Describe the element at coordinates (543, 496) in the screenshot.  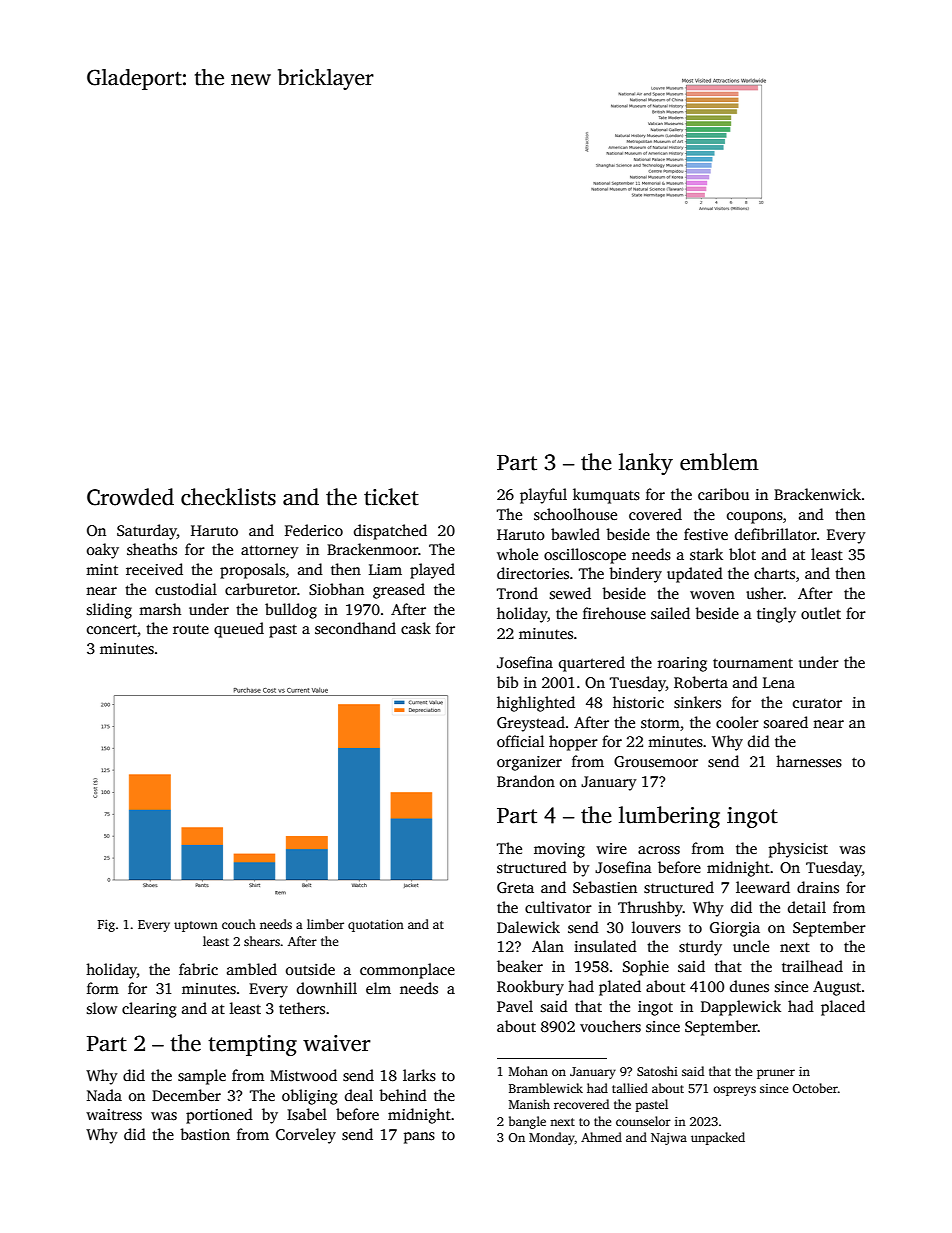
I see `playful` at that location.
